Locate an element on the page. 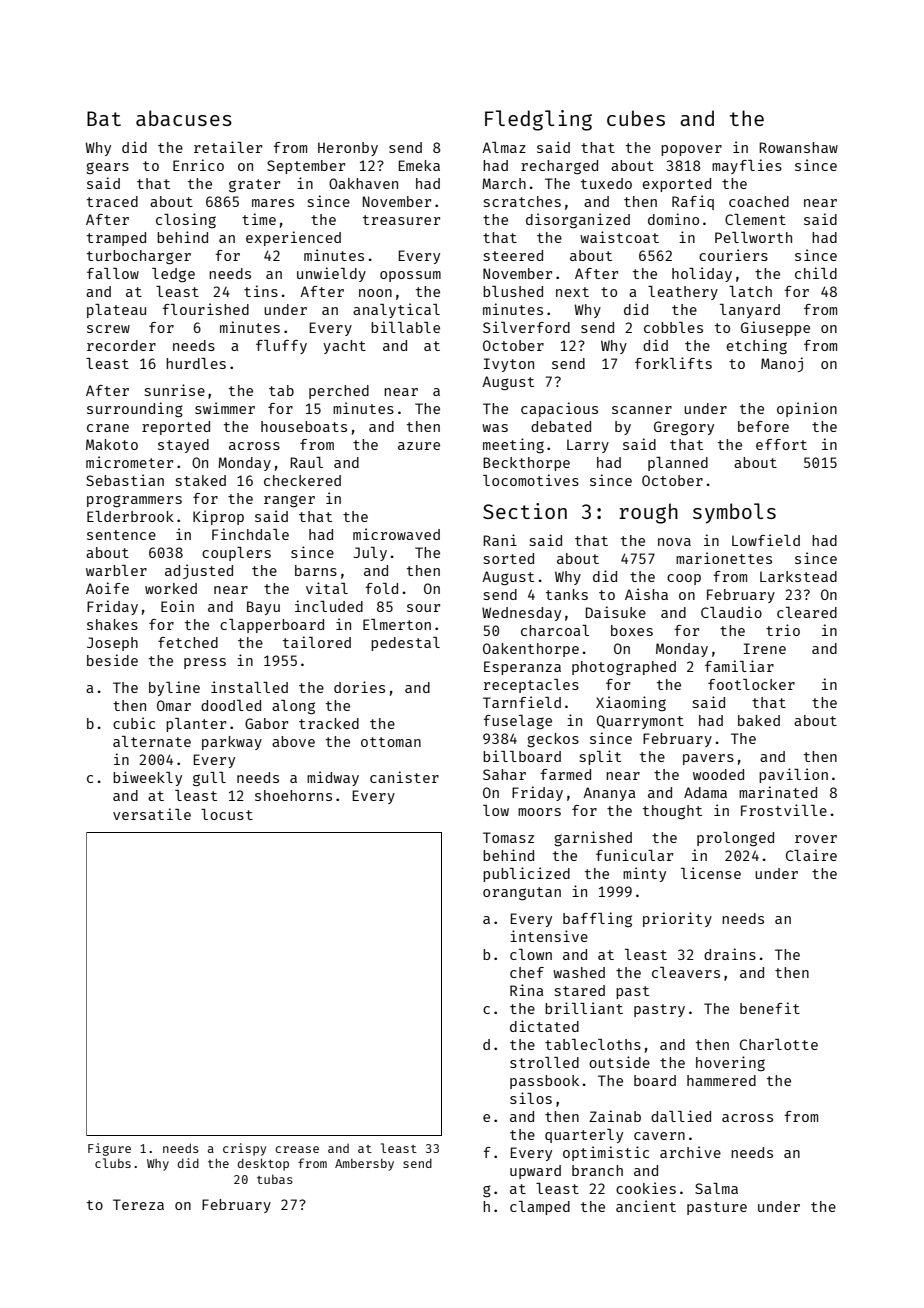 The image size is (924, 1308). locust is located at coordinates (227, 814).
